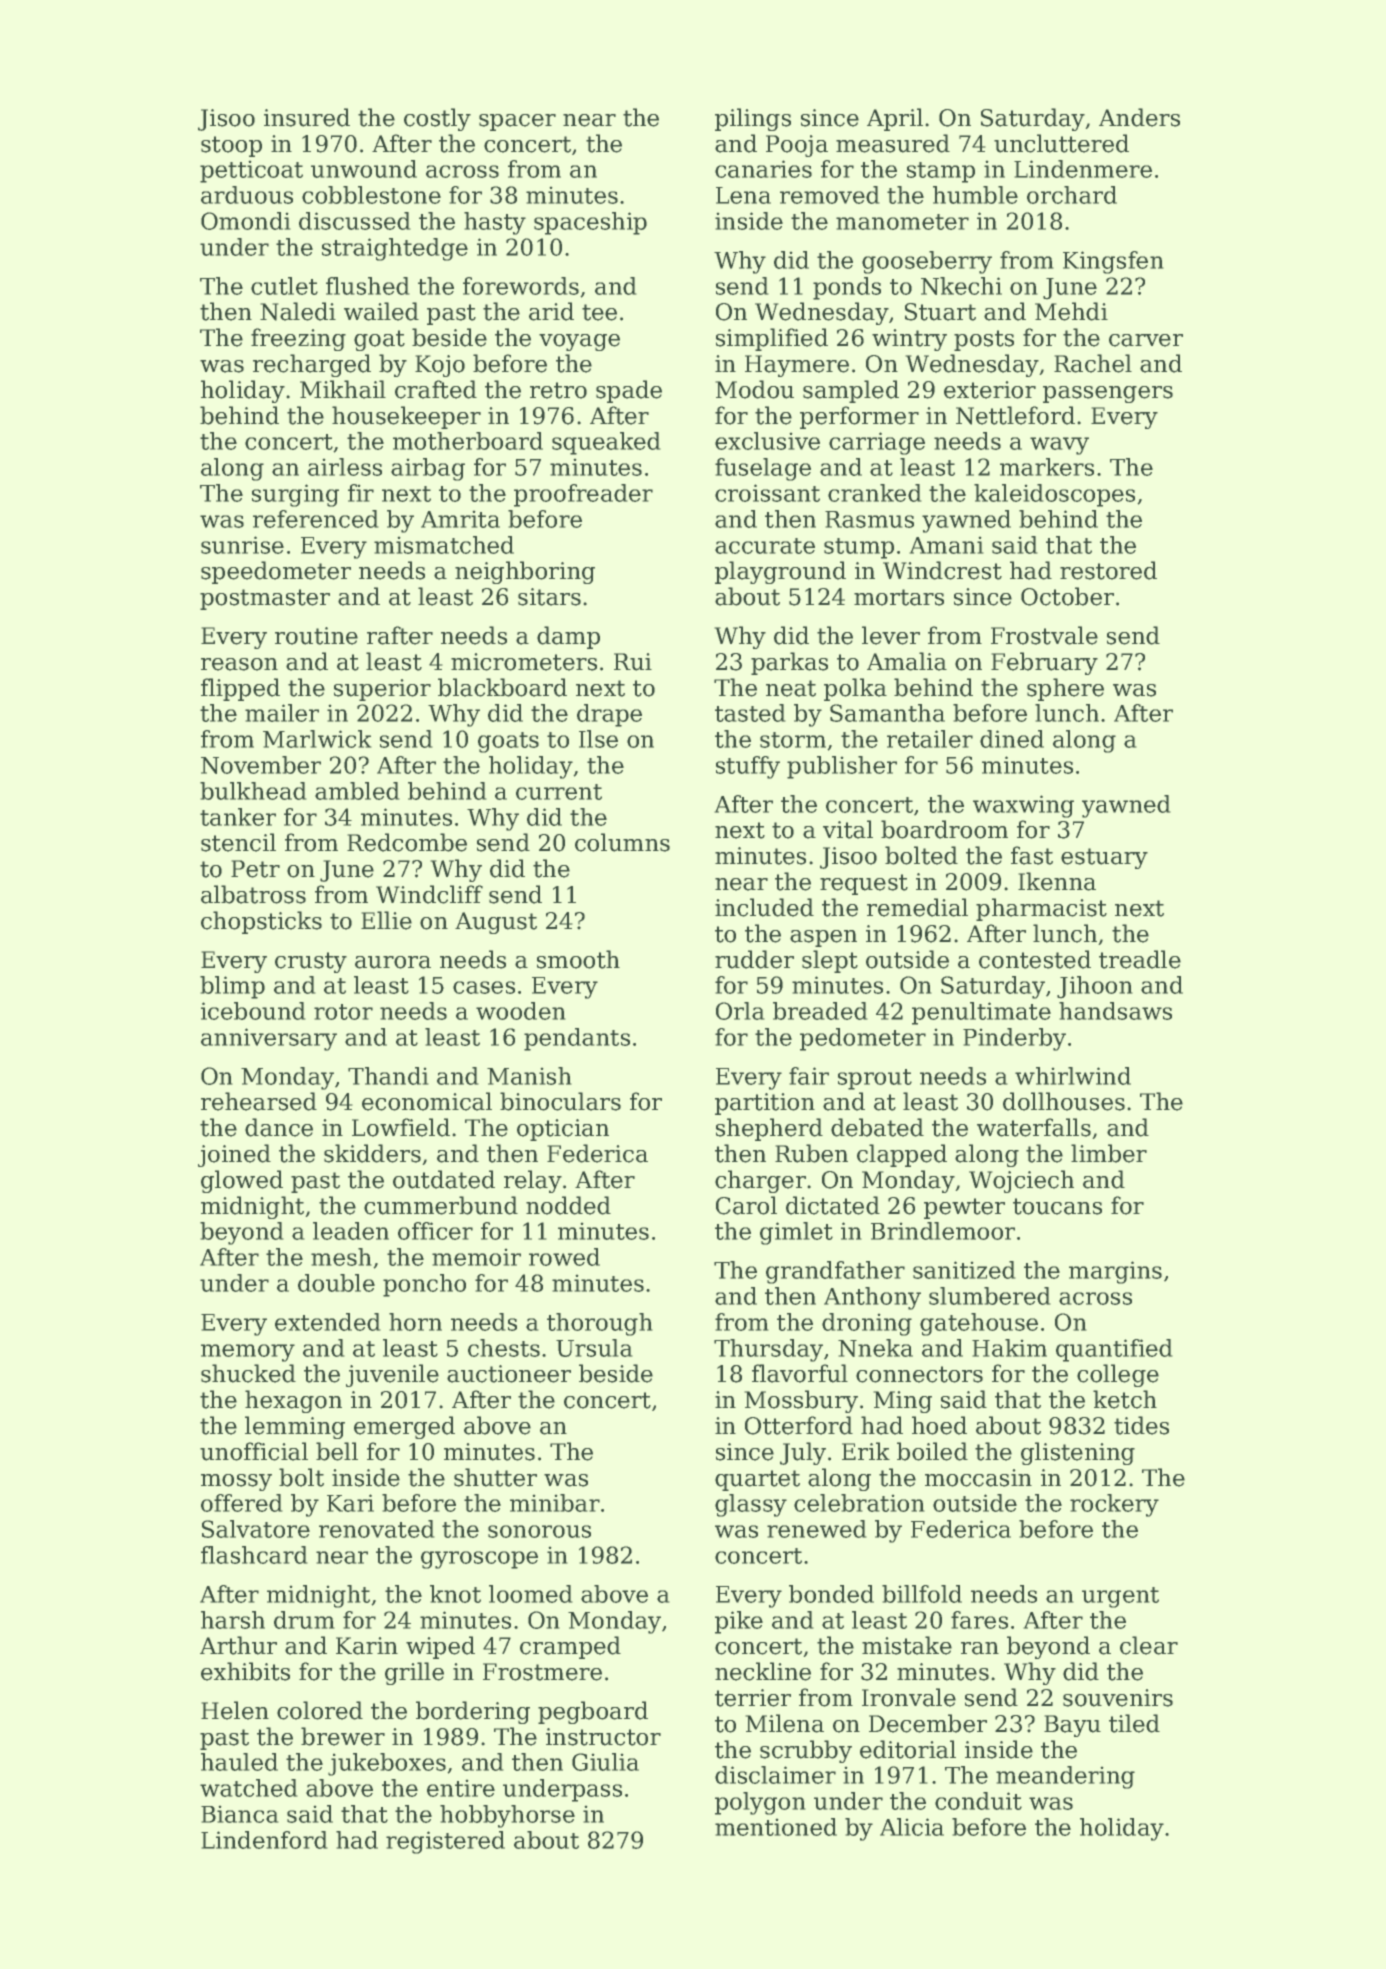 This page has width=1386, height=1969. What do you see at coordinates (1115, 1272) in the page?
I see `margins` at bounding box center [1115, 1272].
